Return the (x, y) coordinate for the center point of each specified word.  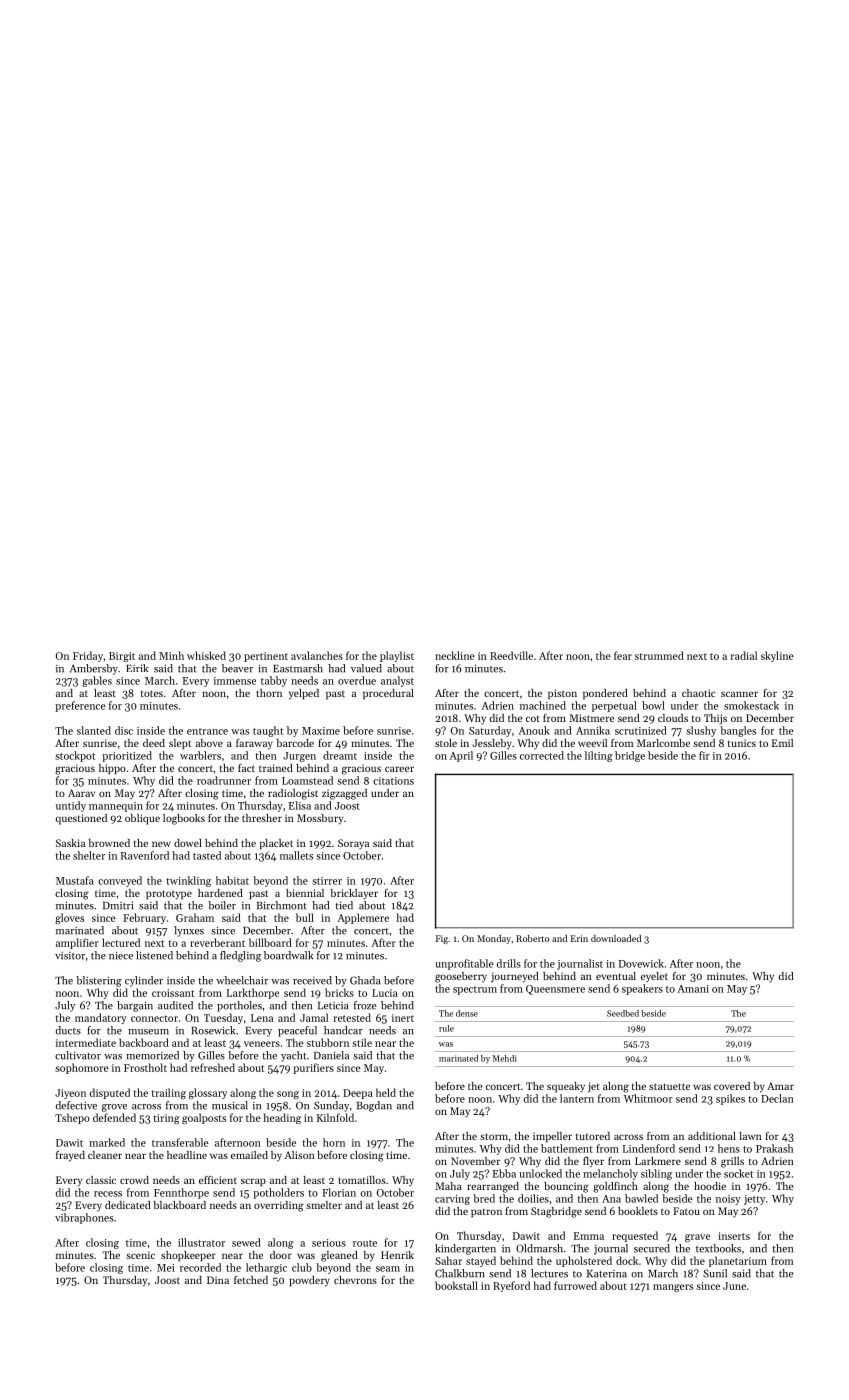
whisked (206, 655)
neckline (455, 655)
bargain (135, 1006)
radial (743, 655)
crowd (134, 1180)
